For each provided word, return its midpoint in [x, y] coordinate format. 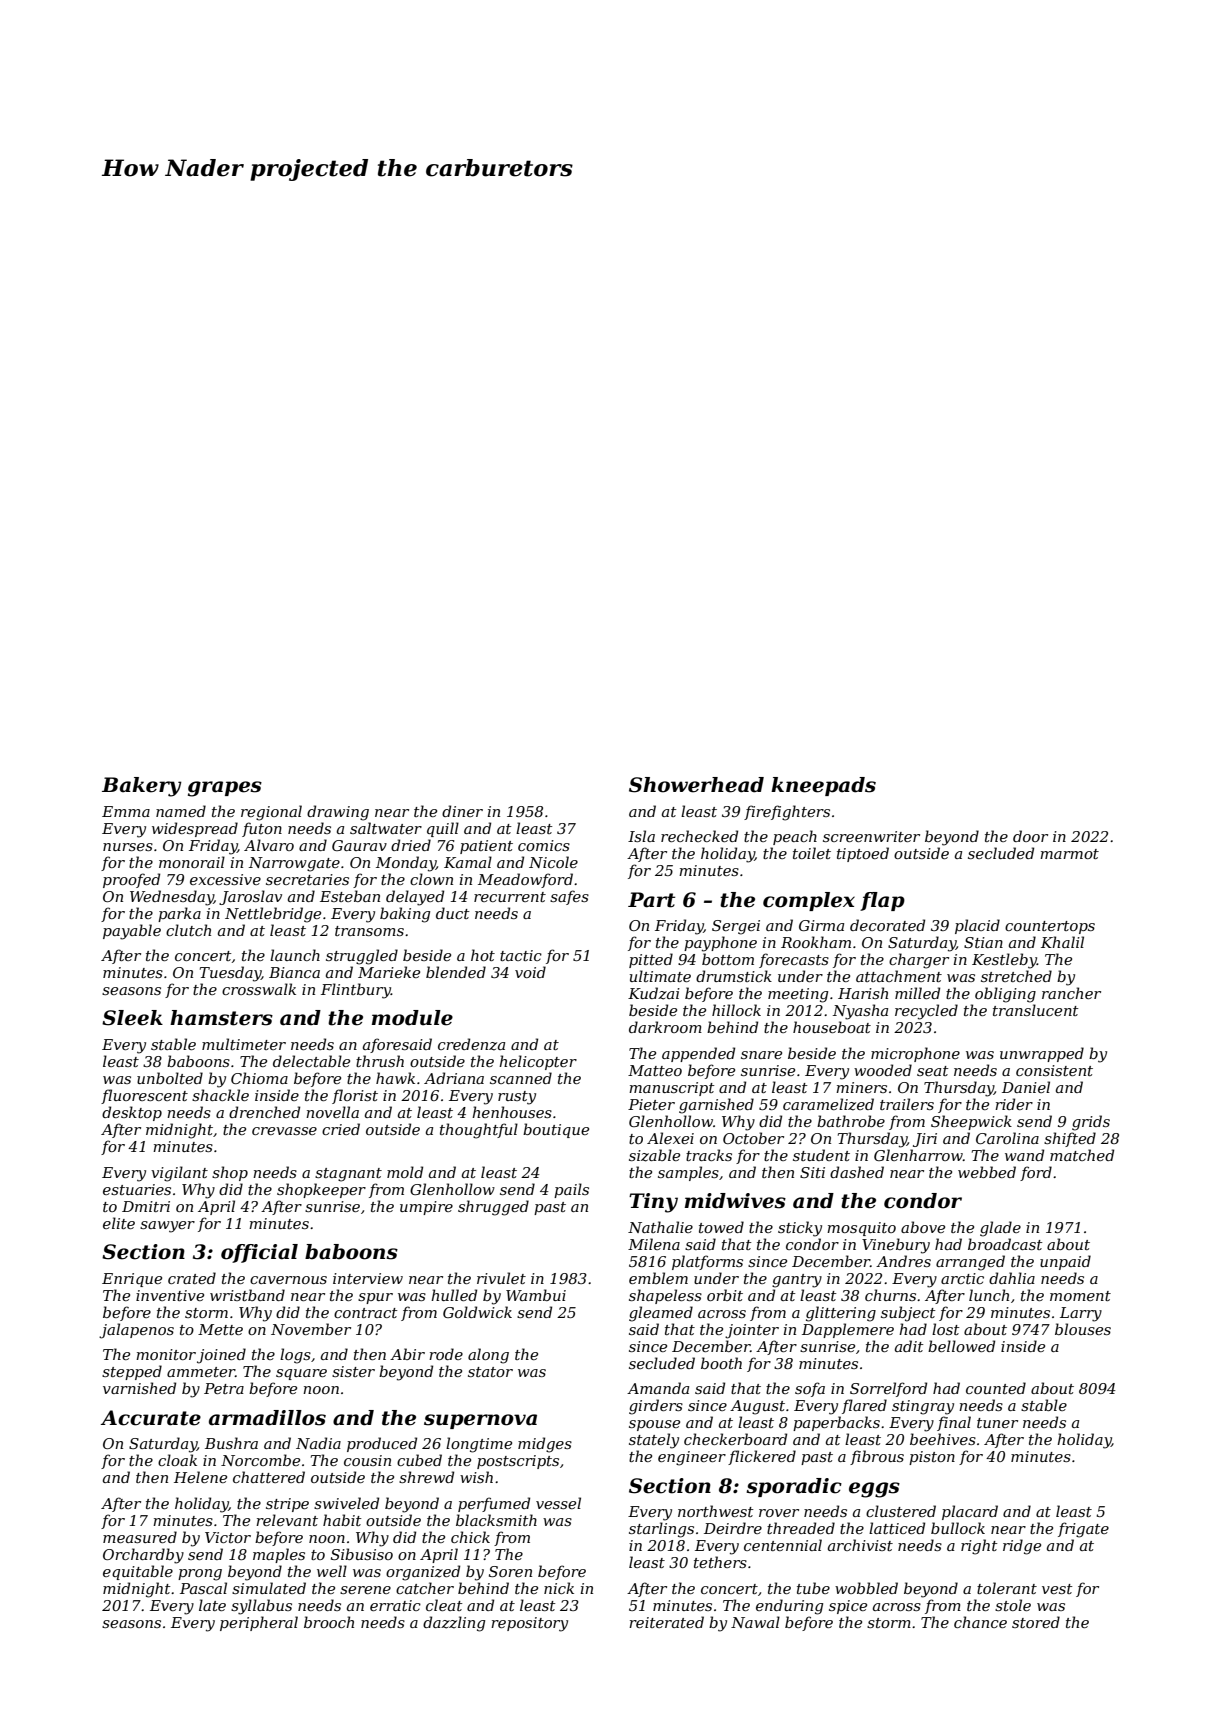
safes [569, 897]
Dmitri [146, 1206]
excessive [225, 879]
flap [882, 901]
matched [1082, 1155]
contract [366, 1313]
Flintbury [356, 991]
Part [651, 900]
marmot [1069, 854]
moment [1080, 1296]
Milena [654, 1244]
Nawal [755, 1622]
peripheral [259, 1623]
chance [980, 1622]
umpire [426, 1208]
